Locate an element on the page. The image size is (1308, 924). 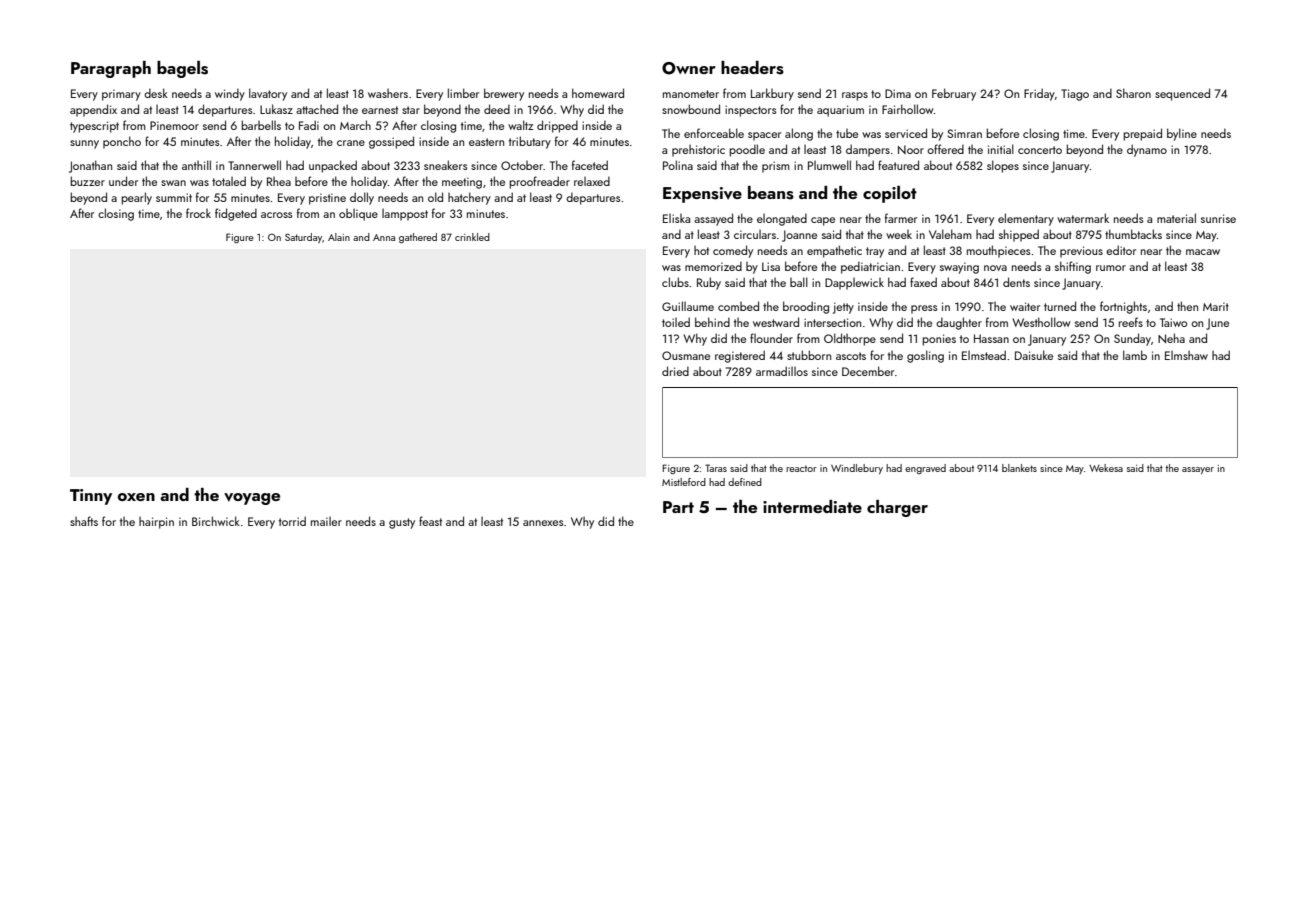
Joanne is located at coordinates (799, 236).
